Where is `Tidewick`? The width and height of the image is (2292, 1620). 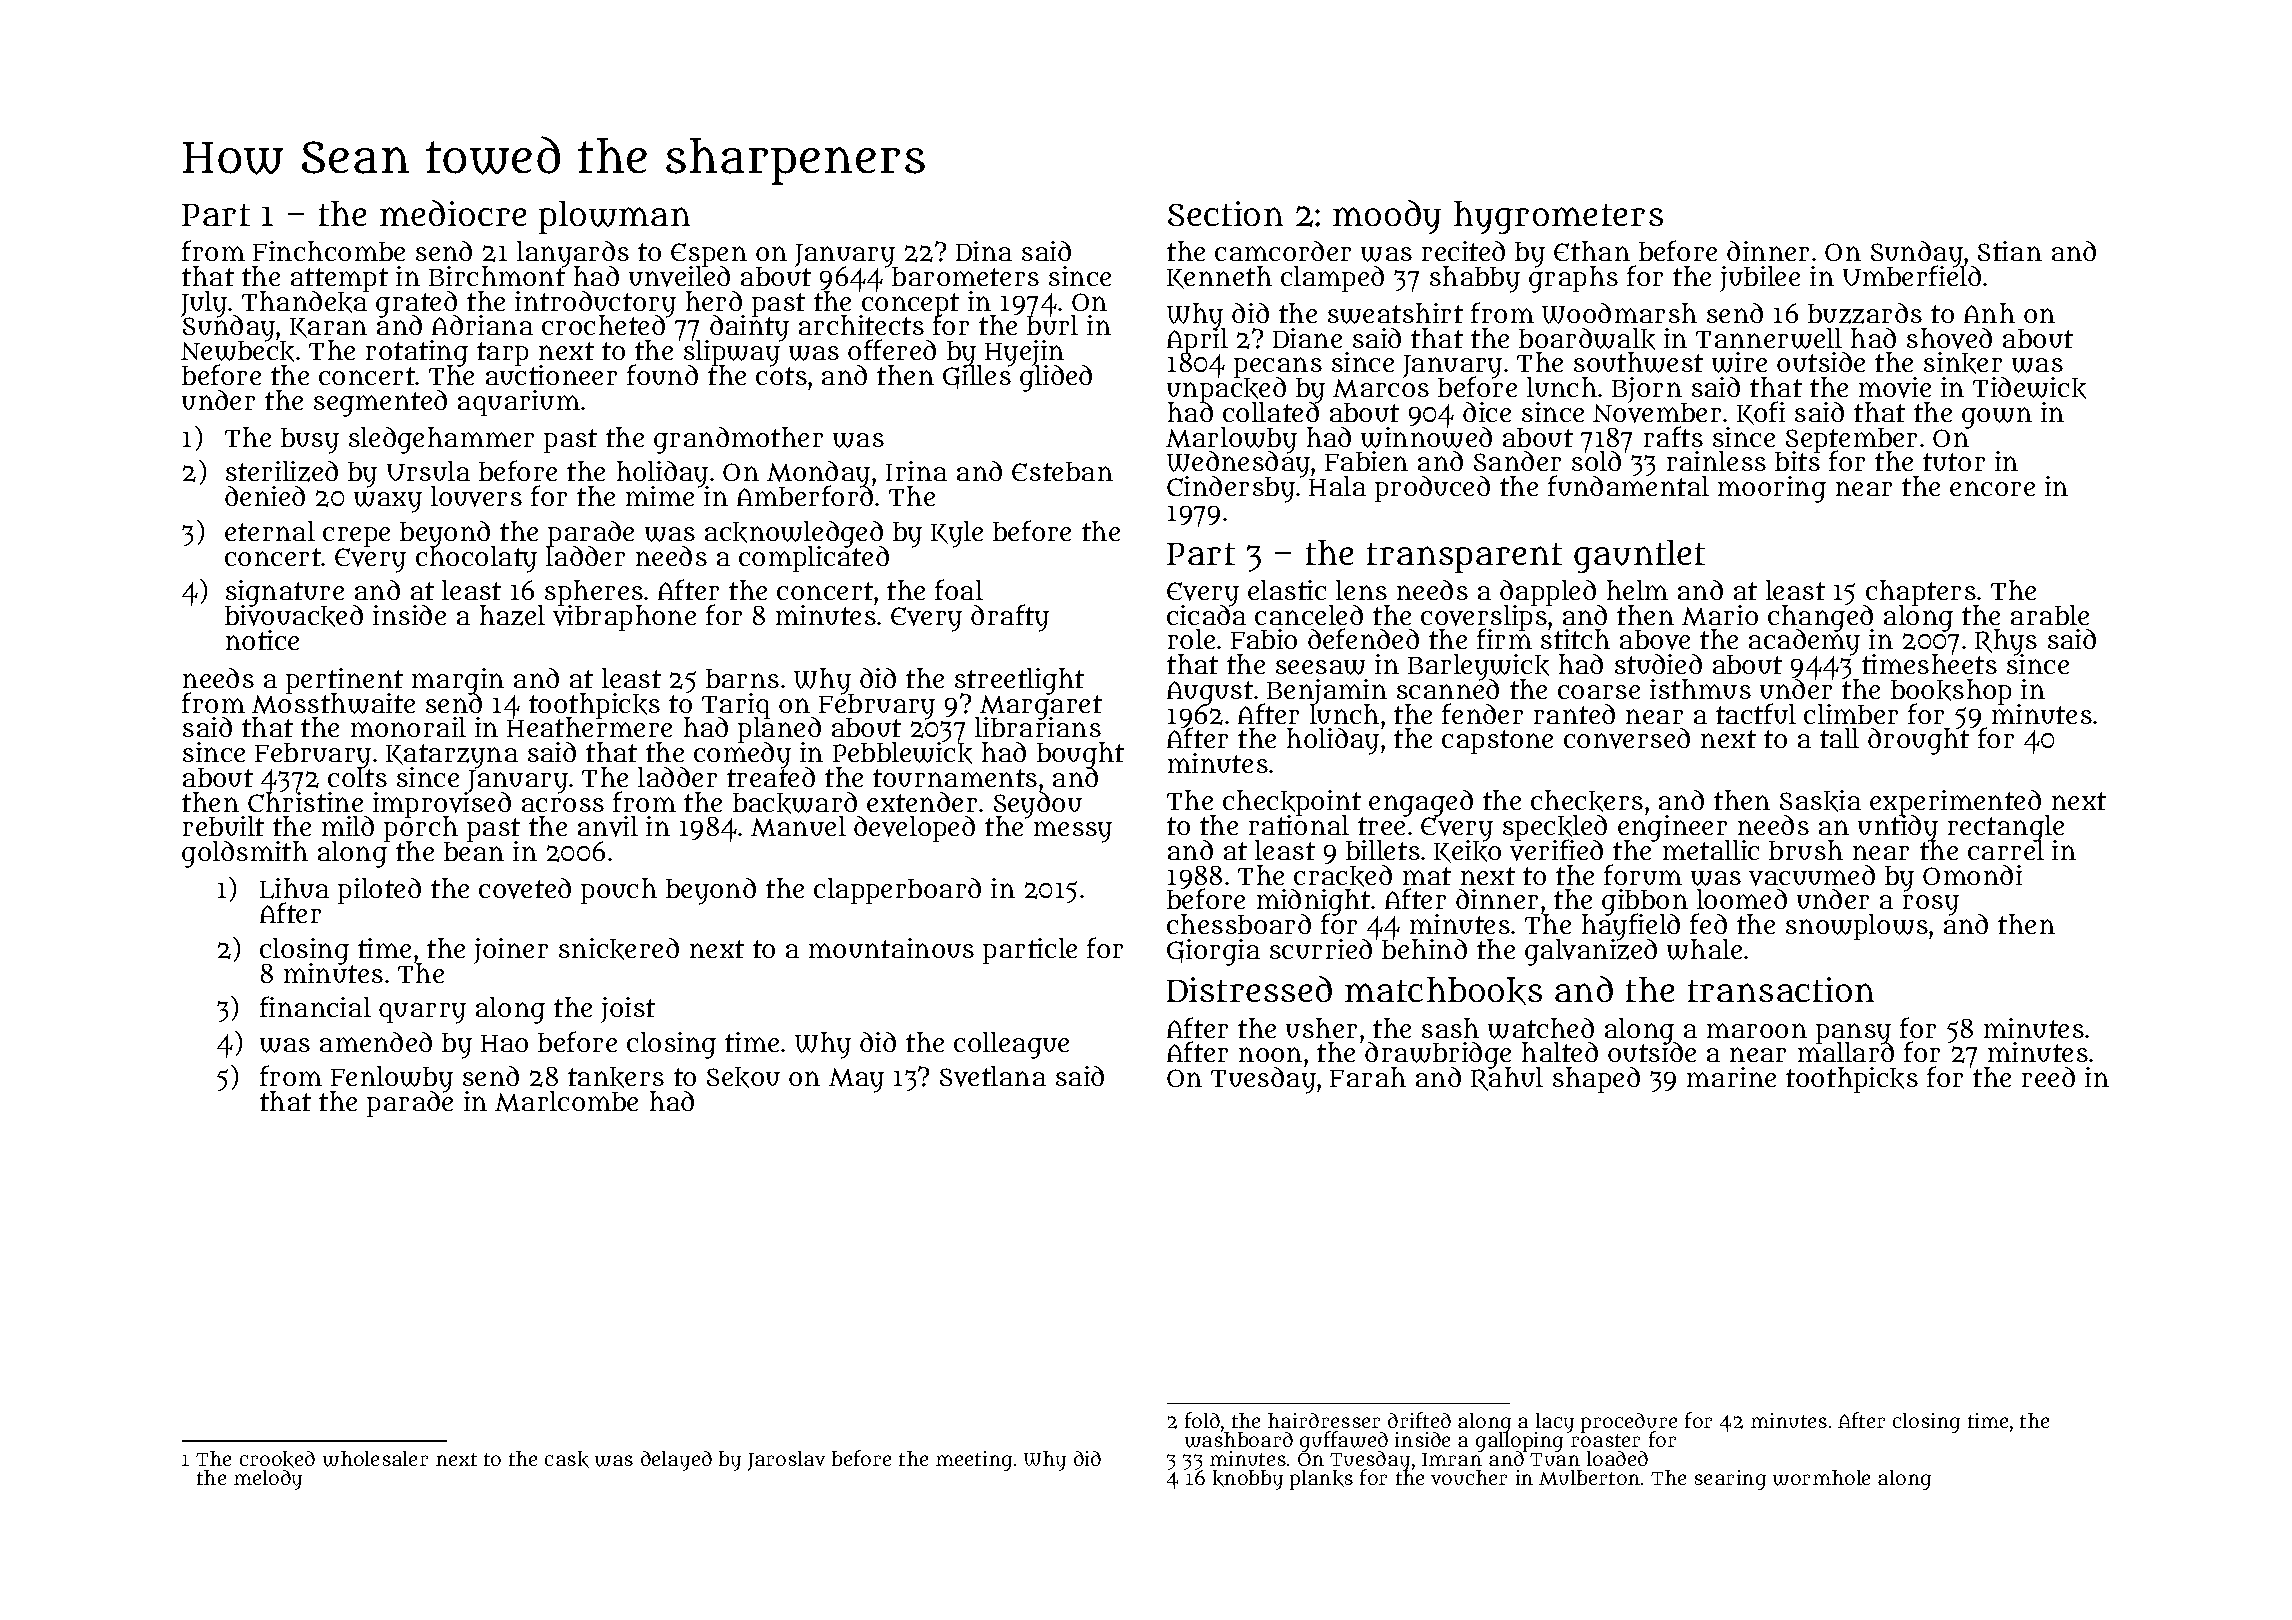
Tidewick is located at coordinates (2029, 388).
